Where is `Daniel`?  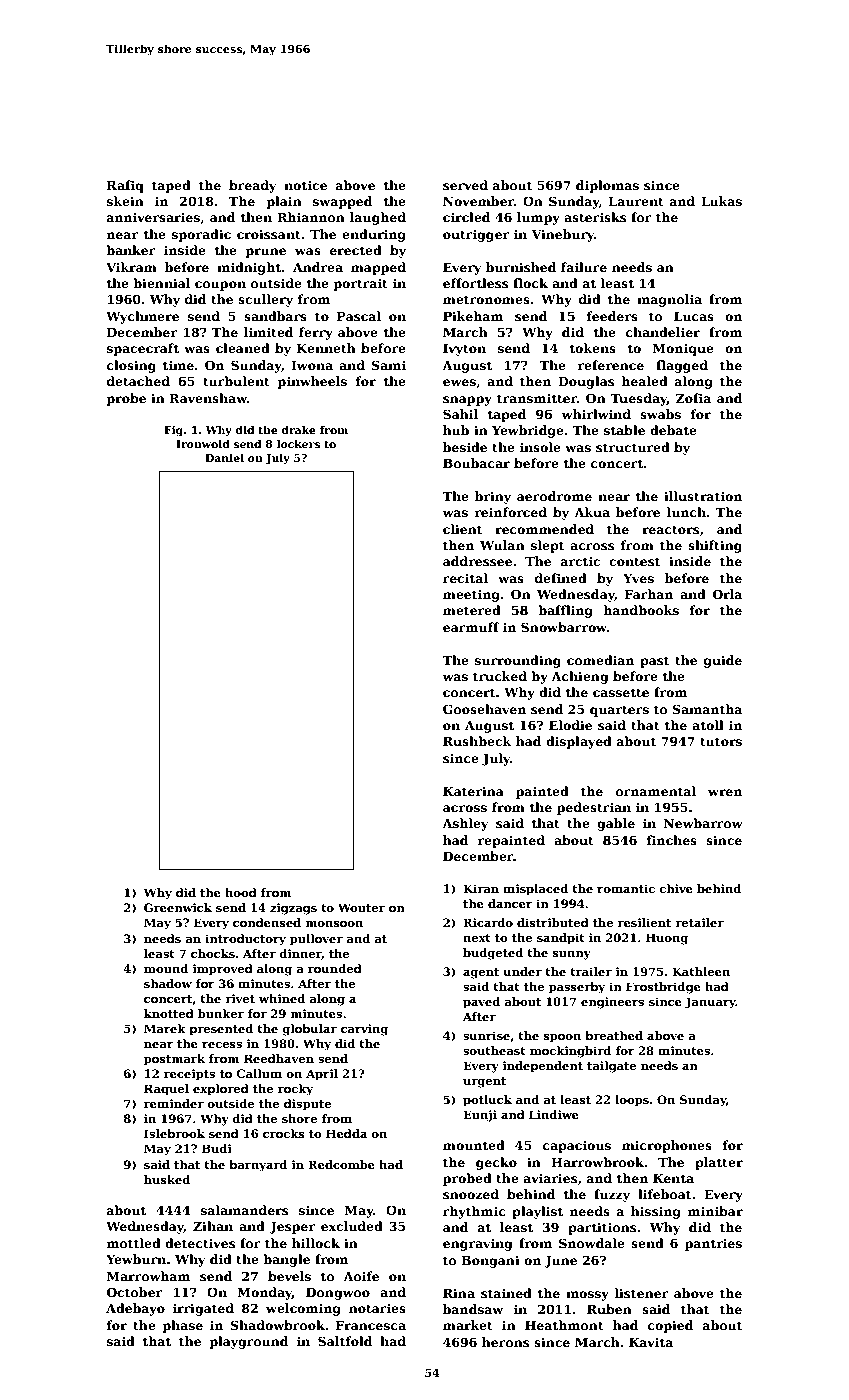
Daniel is located at coordinates (224, 457).
